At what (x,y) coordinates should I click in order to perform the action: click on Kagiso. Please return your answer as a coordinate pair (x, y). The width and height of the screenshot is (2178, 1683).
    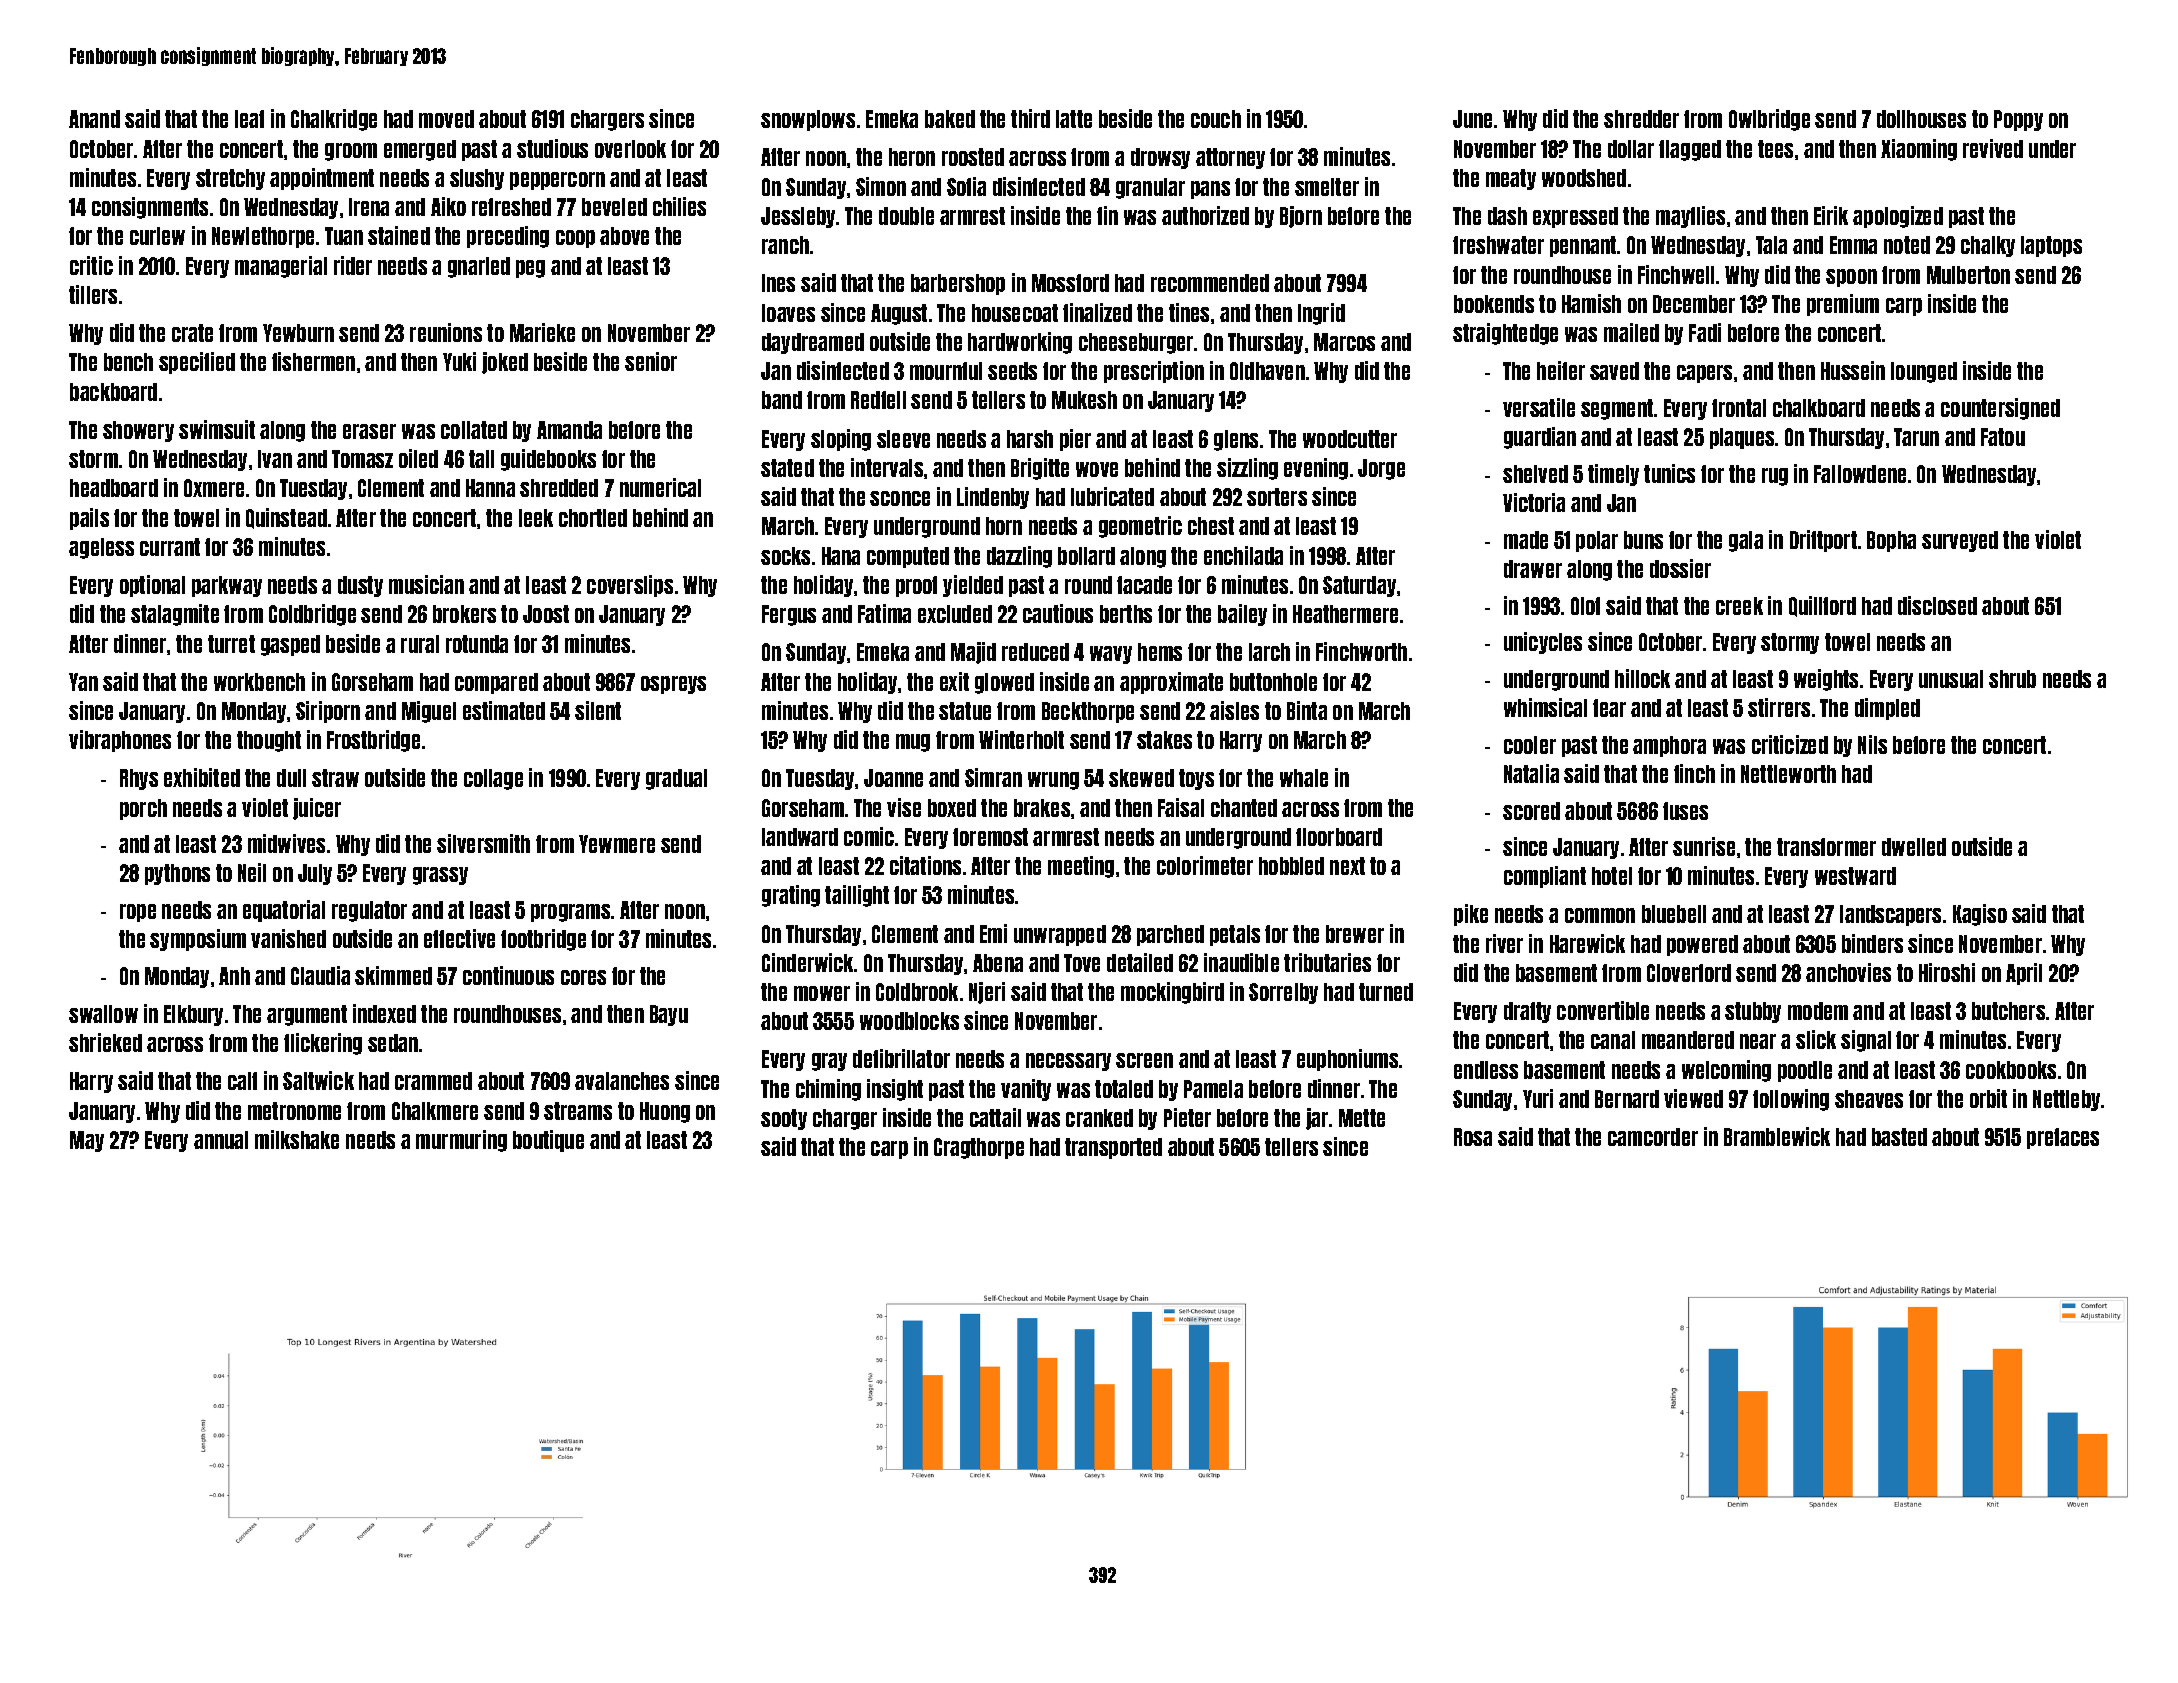
    Looking at the image, I should click on (1980, 915).
